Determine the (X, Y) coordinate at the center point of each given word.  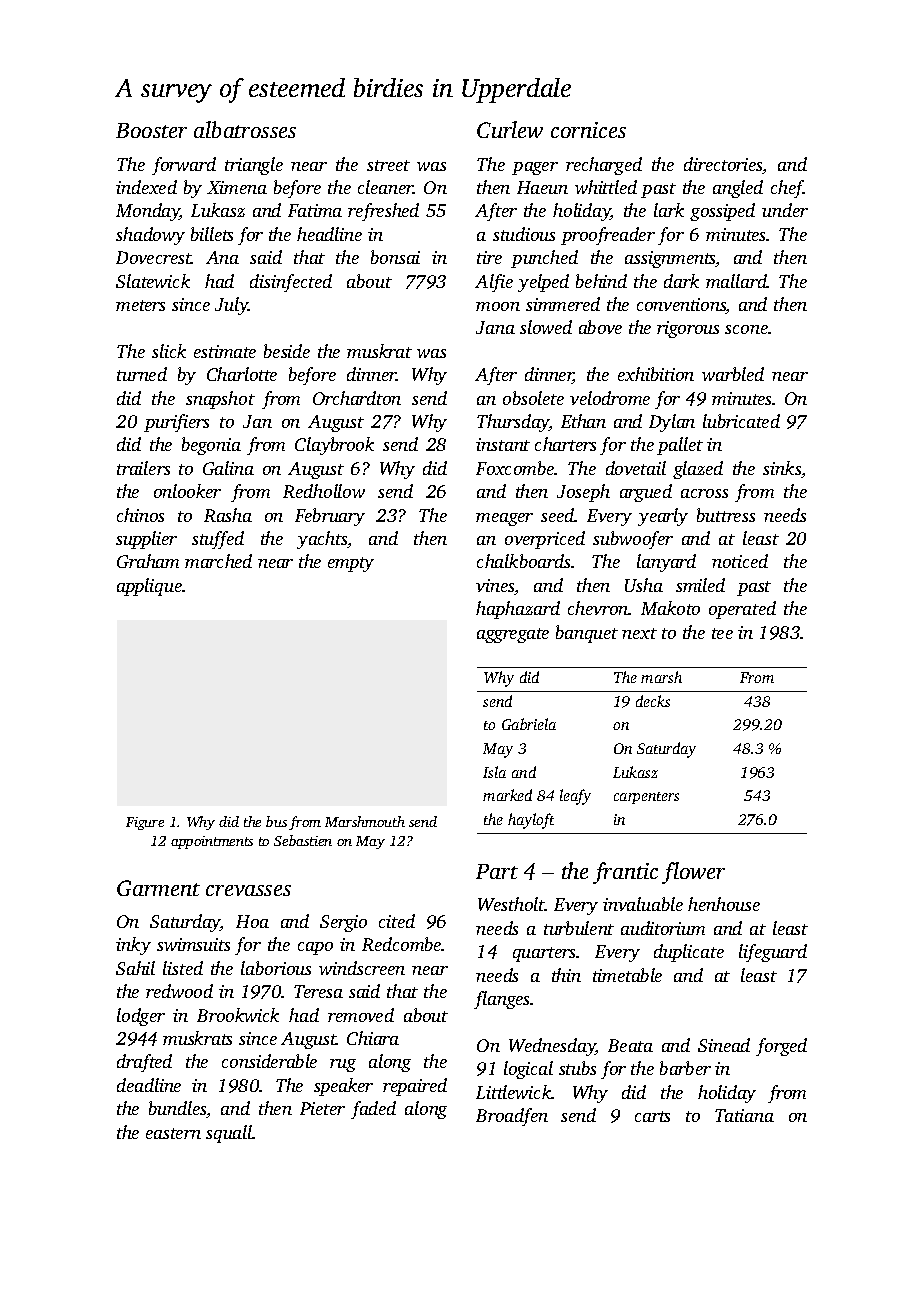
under (785, 210)
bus (276, 821)
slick (169, 351)
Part (497, 871)
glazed (698, 470)
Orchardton (357, 398)
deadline (149, 1085)
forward (184, 166)
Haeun (542, 187)
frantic (625, 873)
